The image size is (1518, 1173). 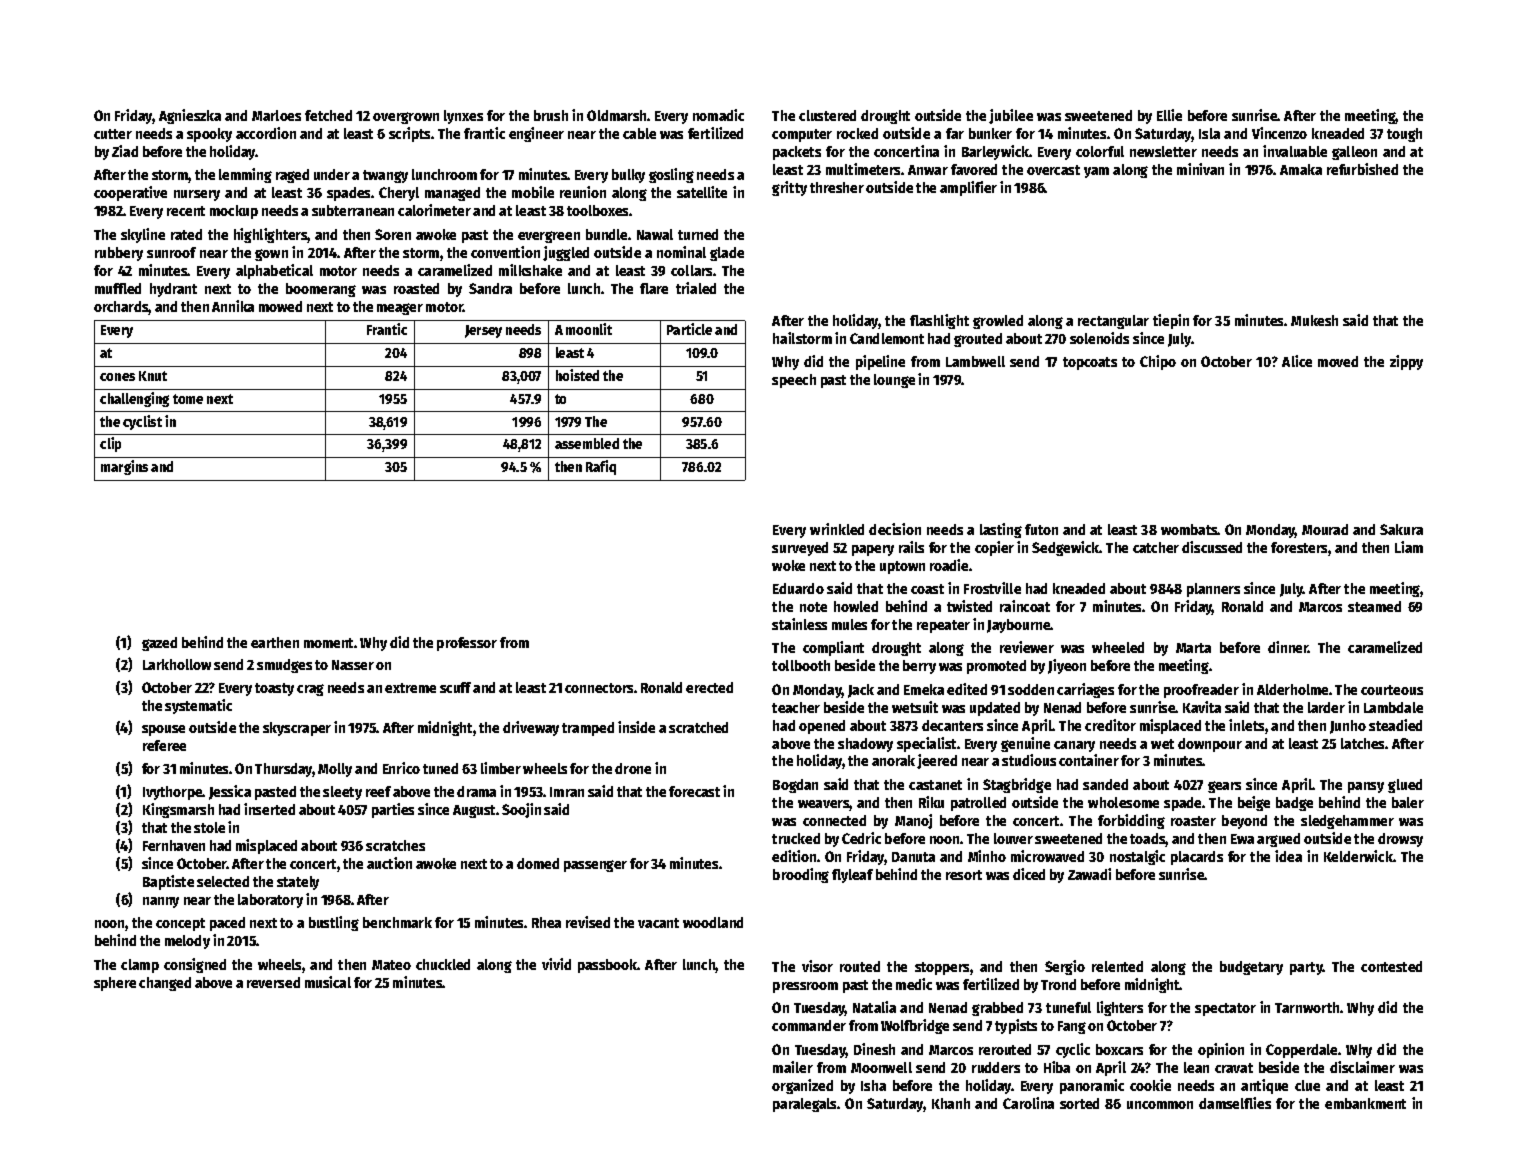 What do you see at coordinates (794, 856) in the screenshot?
I see `edition` at bounding box center [794, 856].
